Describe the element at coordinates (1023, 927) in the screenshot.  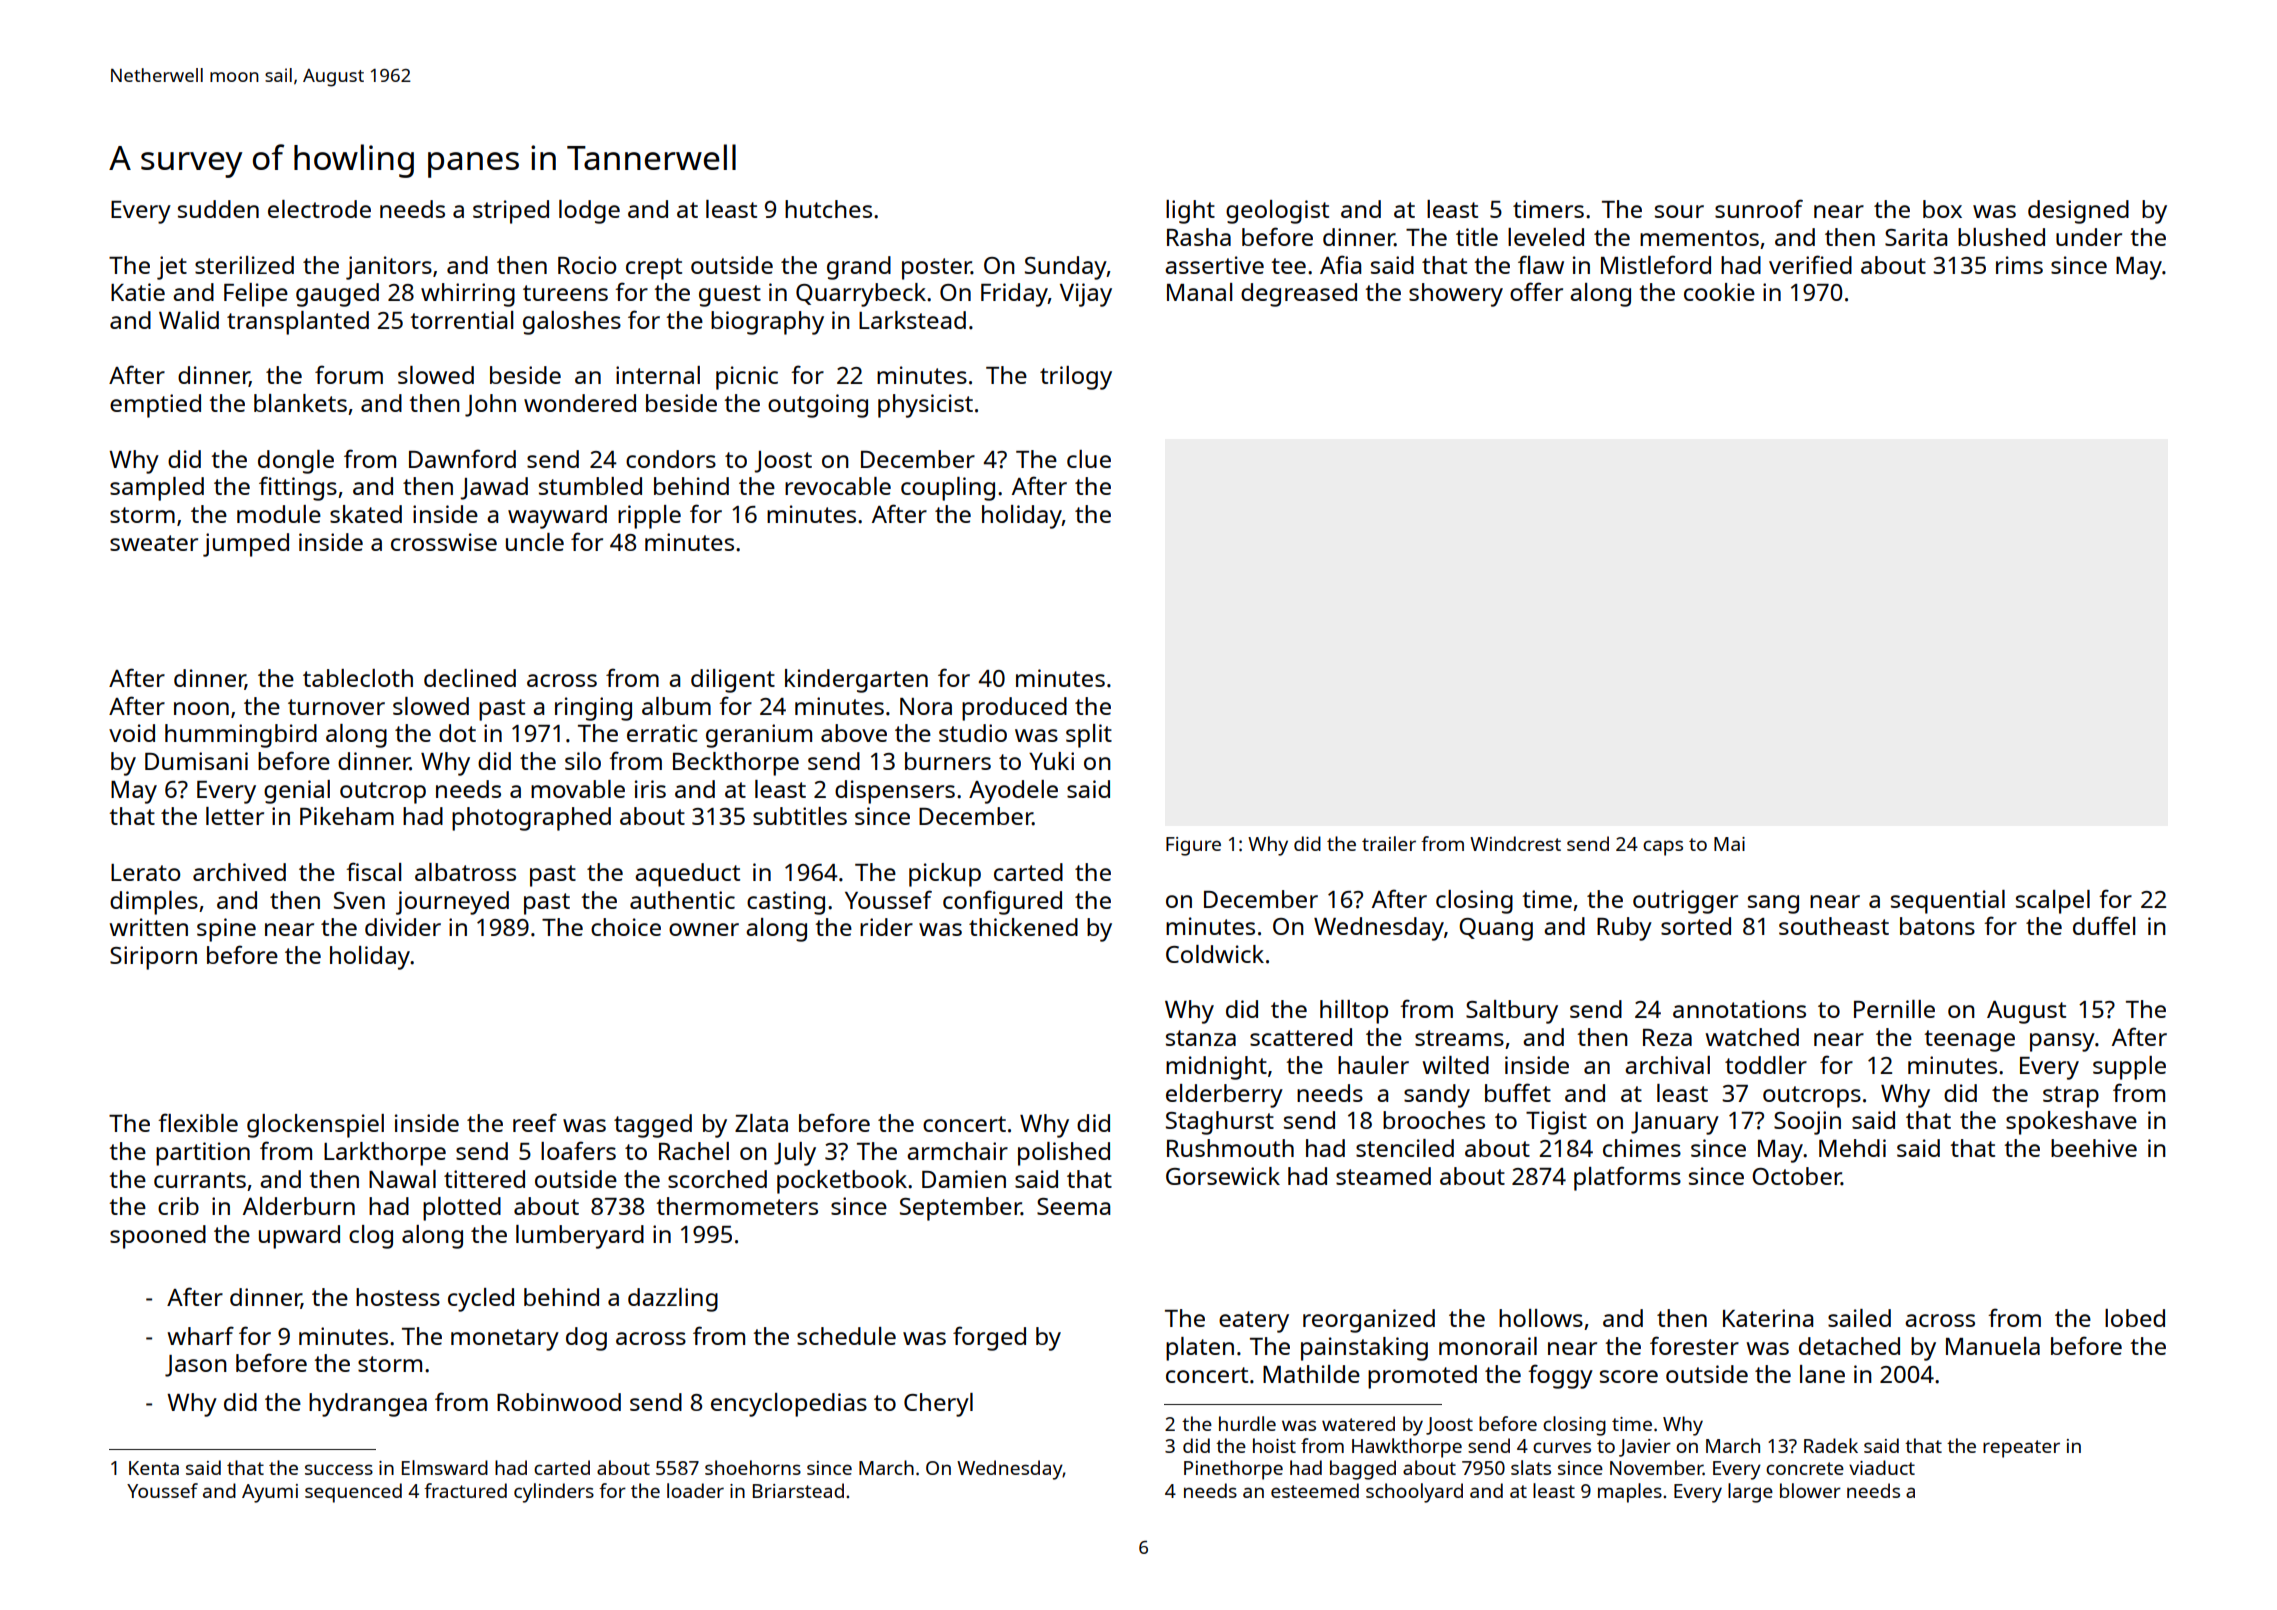
I see `thickened` at that location.
